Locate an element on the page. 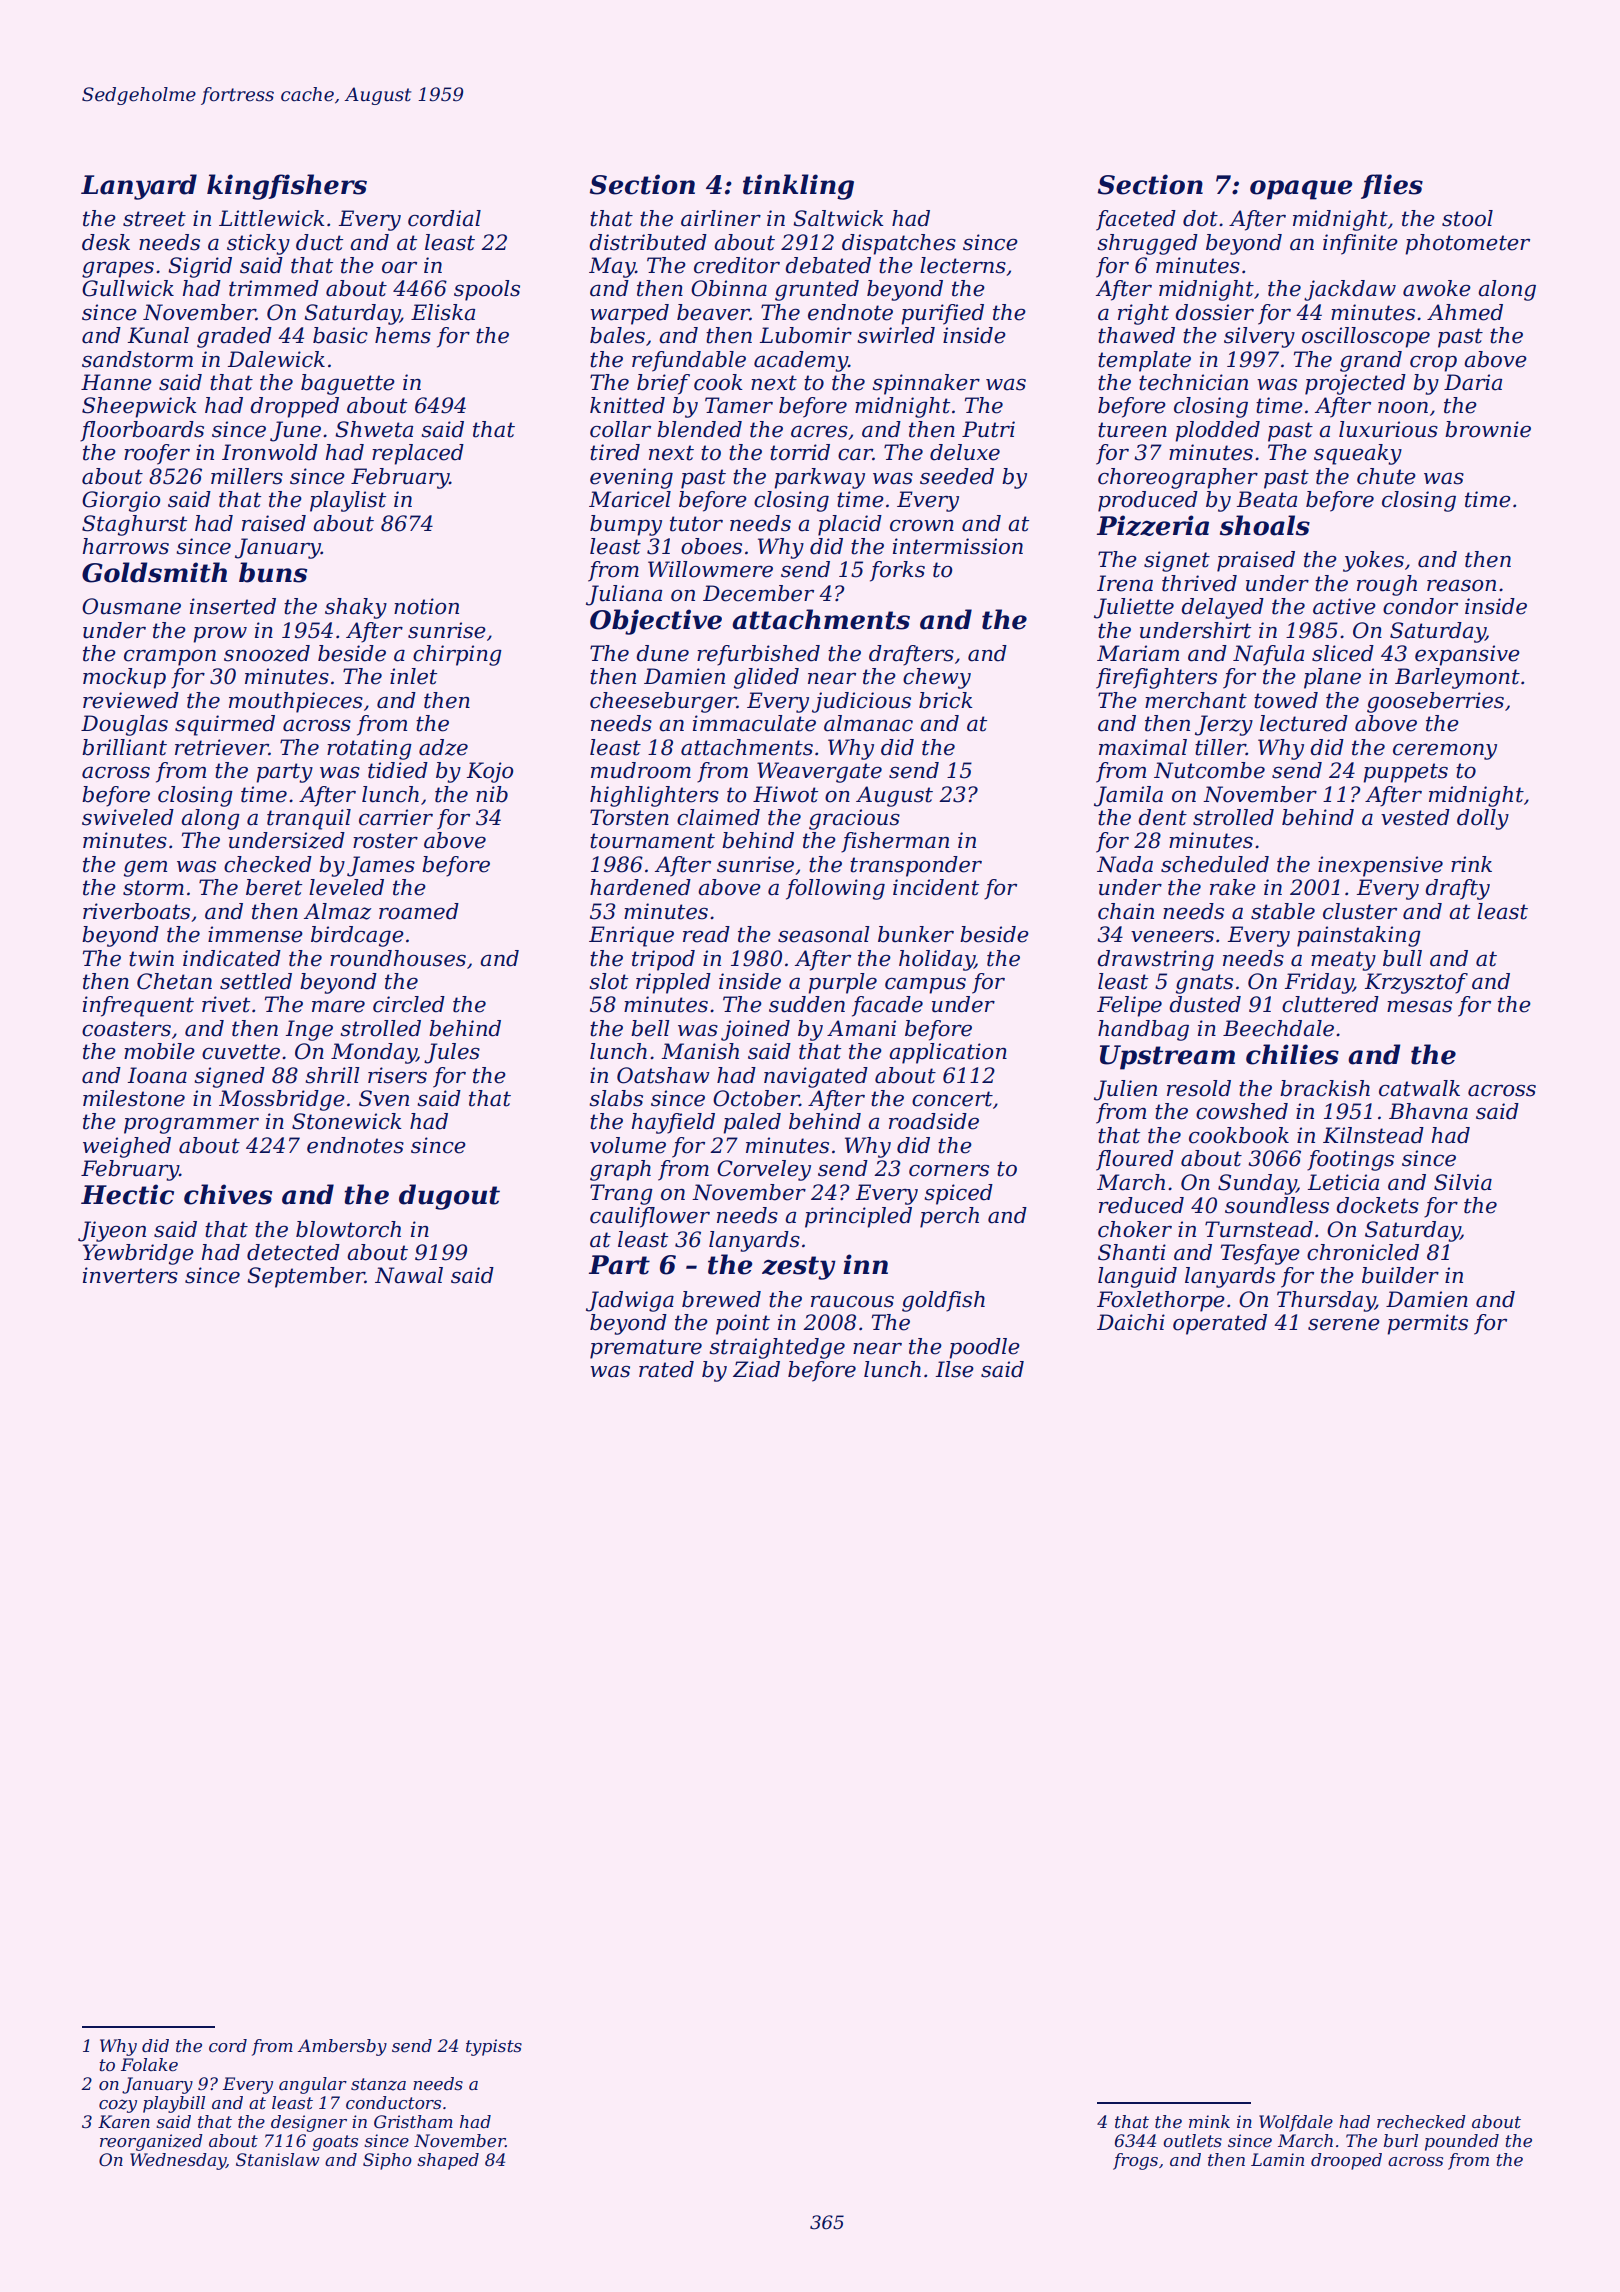 The width and height of the page is (1620, 2292). Ambersby is located at coordinates (342, 2047).
